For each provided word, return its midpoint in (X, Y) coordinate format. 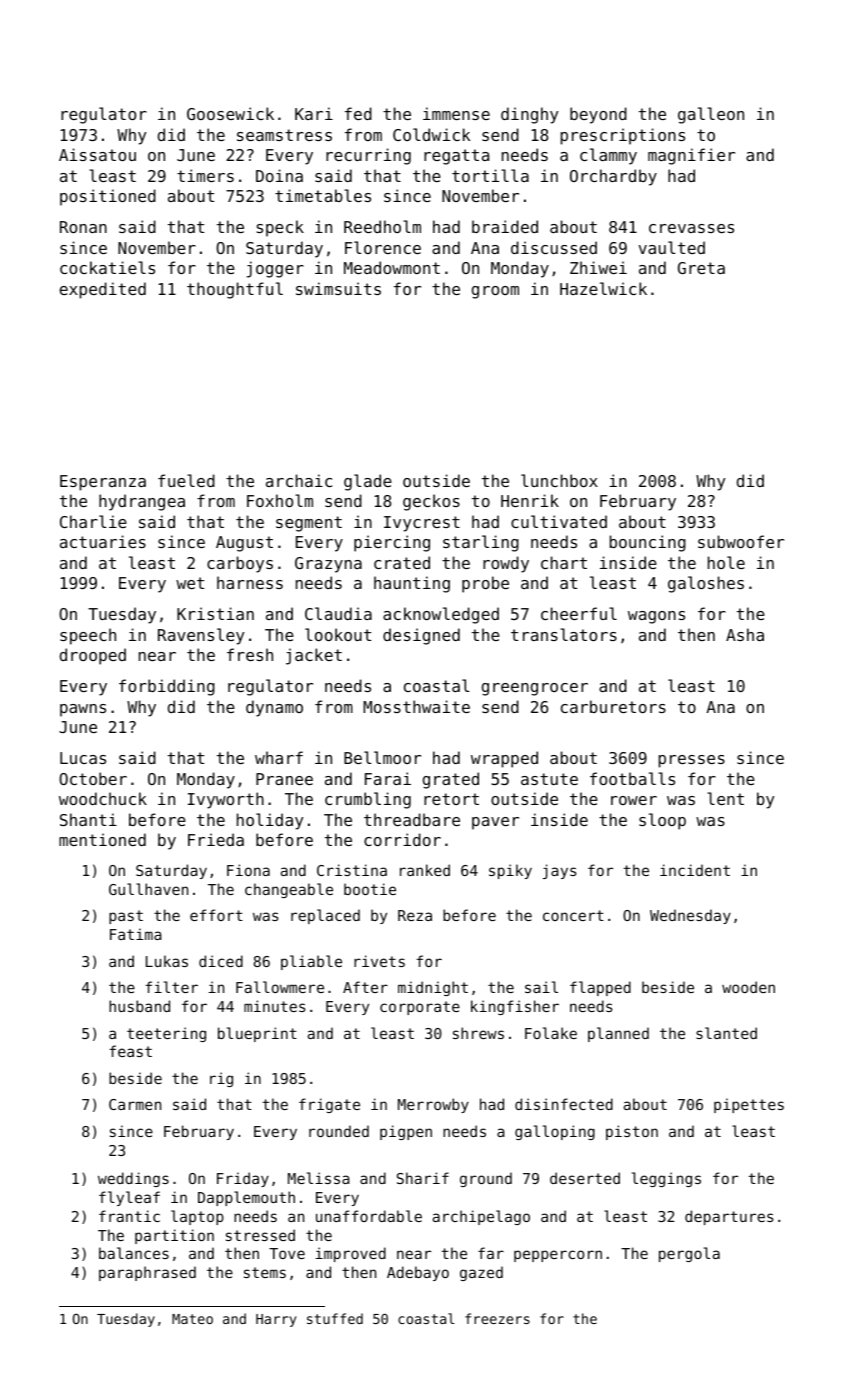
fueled (186, 480)
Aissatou (97, 154)
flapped (600, 988)
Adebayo (418, 1273)
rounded (339, 1131)
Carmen (135, 1104)
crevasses (691, 228)
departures (729, 1217)
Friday (243, 1179)
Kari (314, 113)
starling (481, 543)
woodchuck (103, 798)
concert (573, 915)
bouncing (648, 543)
